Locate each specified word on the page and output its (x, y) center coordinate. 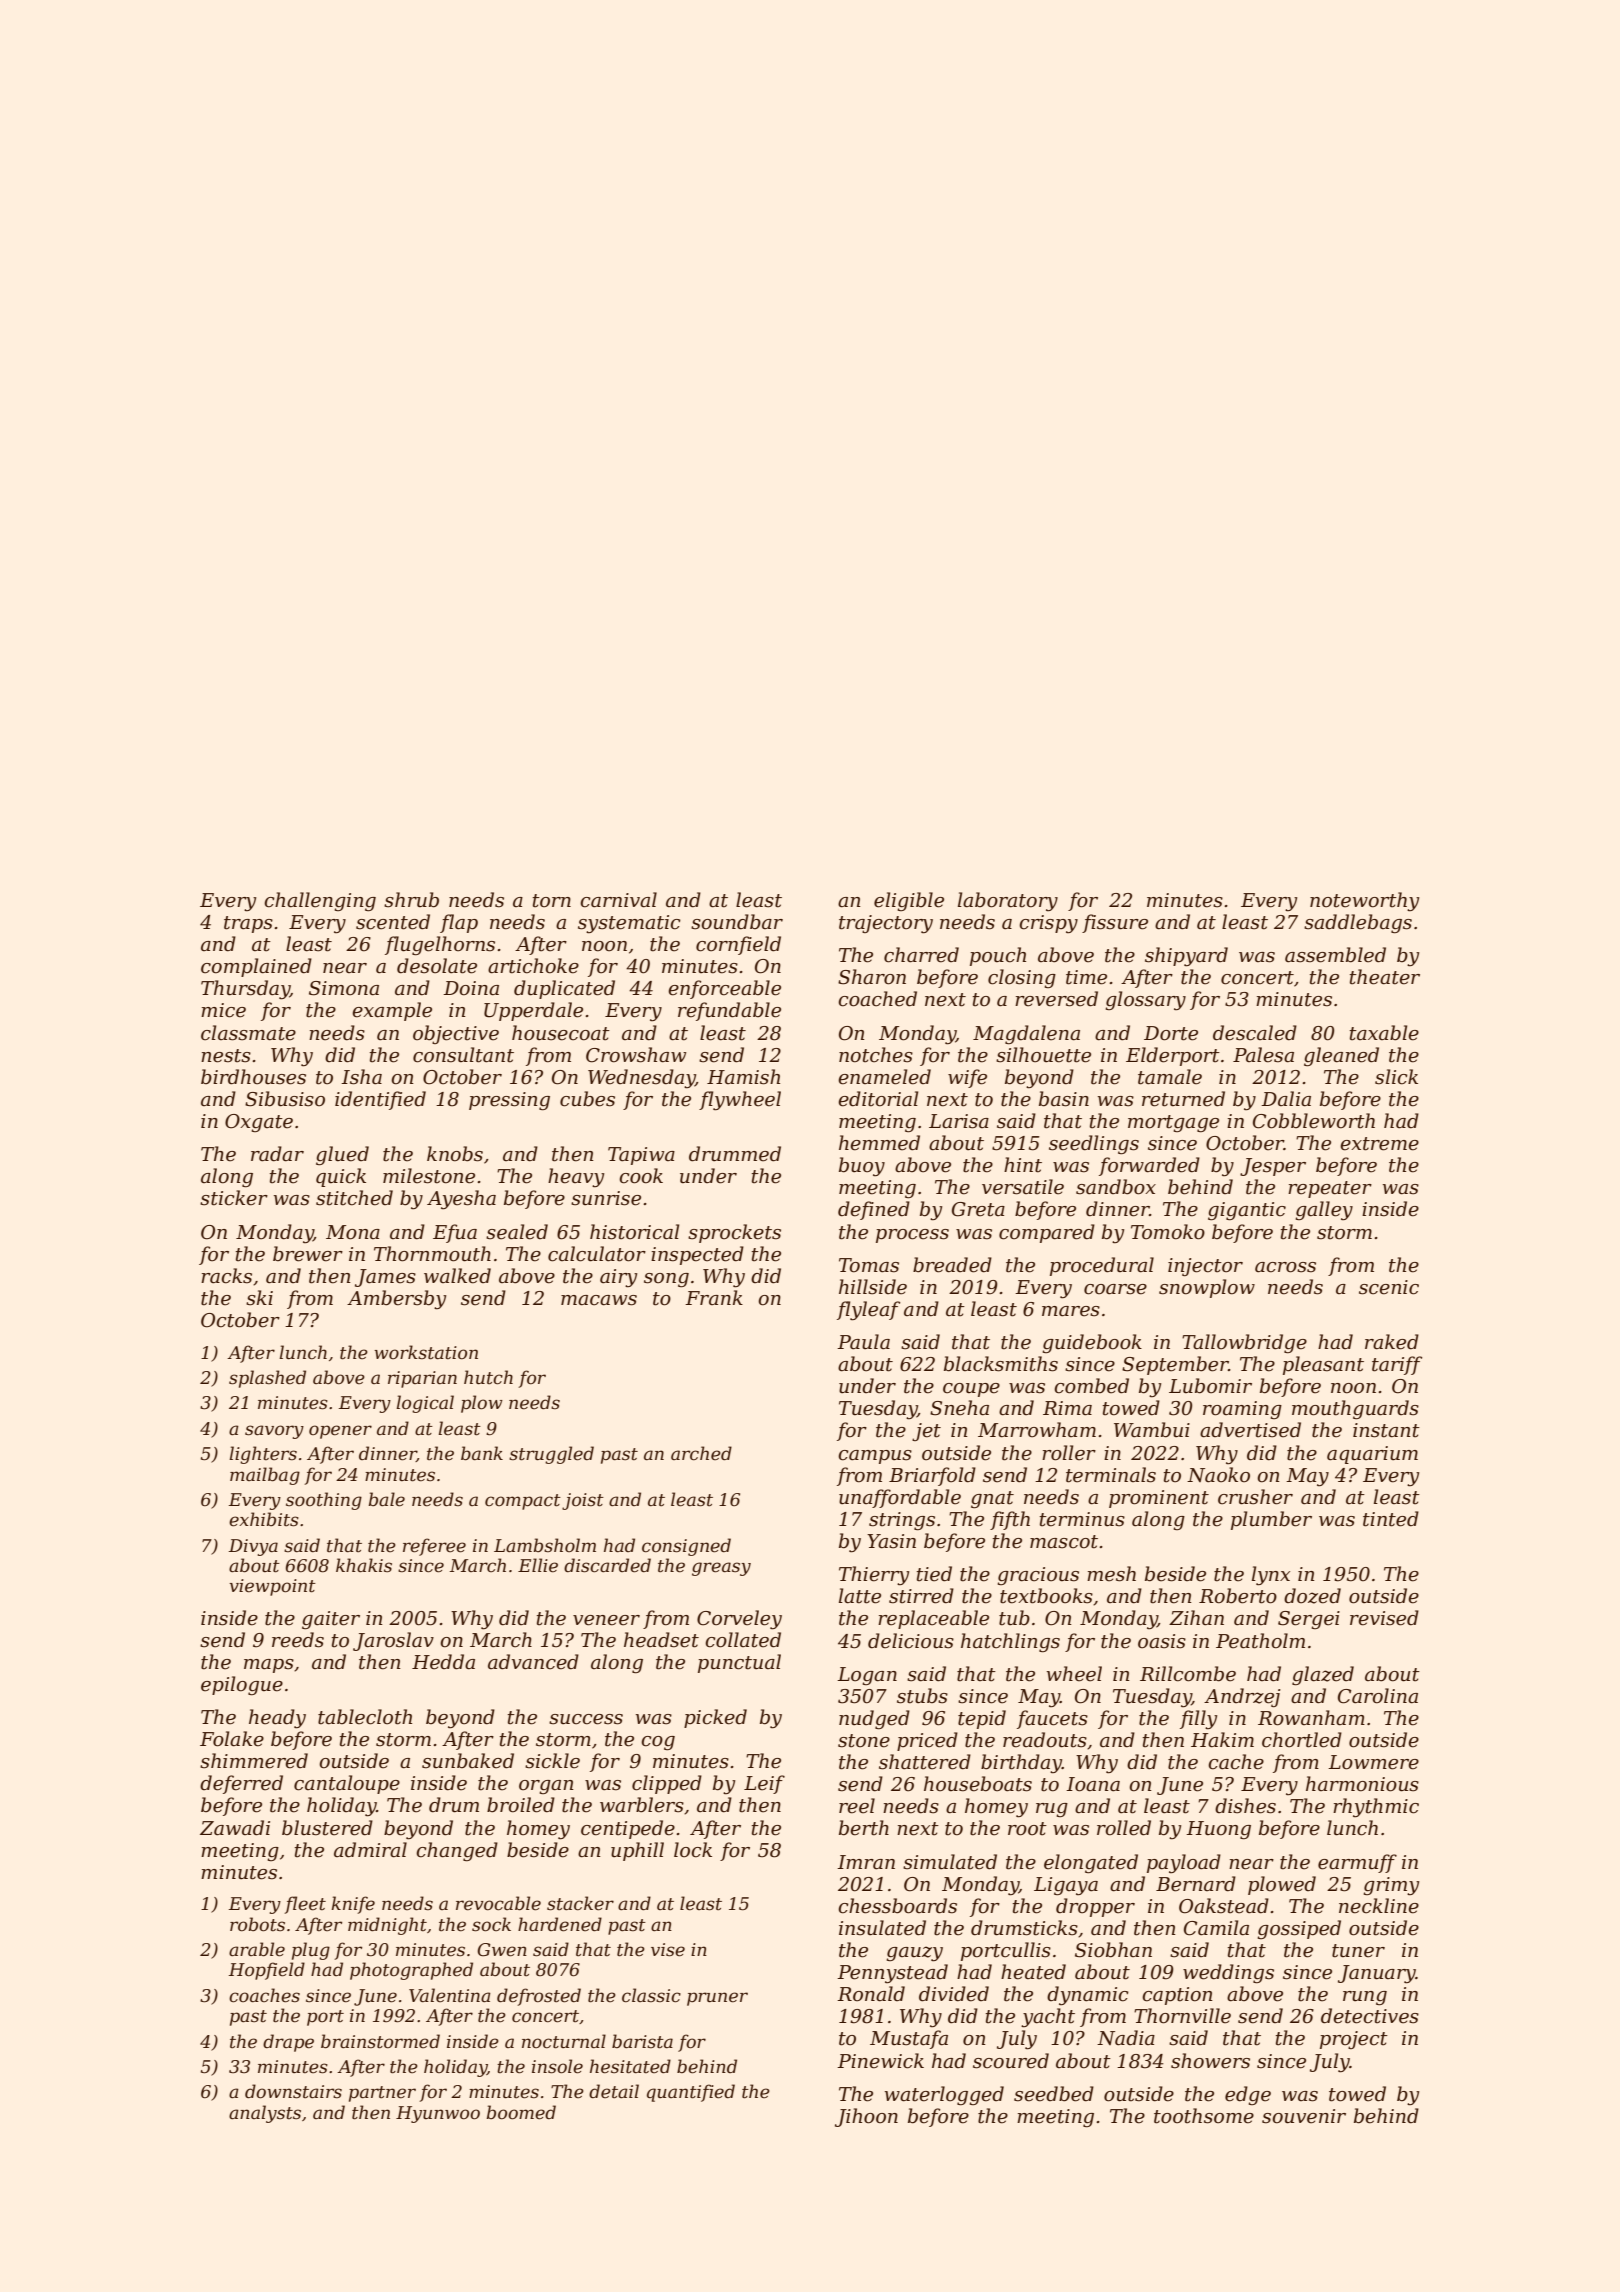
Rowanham (1311, 1718)
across (1285, 1267)
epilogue (242, 1685)
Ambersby (396, 1300)
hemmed (879, 1143)
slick (1396, 1077)
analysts (265, 2114)
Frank (714, 1297)
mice (223, 1010)
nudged (874, 1719)
